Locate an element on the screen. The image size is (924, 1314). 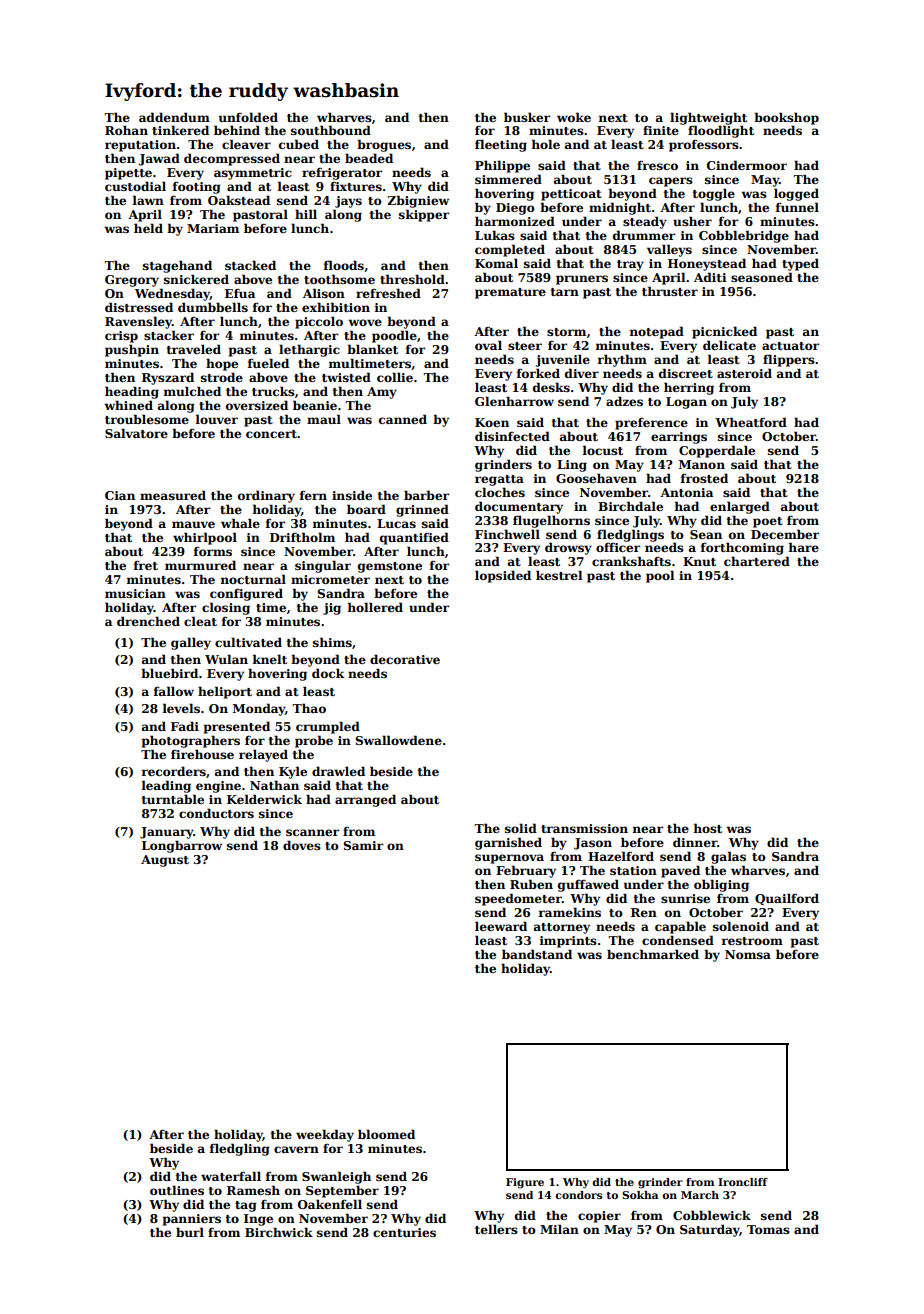
capers is located at coordinates (671, 182).
